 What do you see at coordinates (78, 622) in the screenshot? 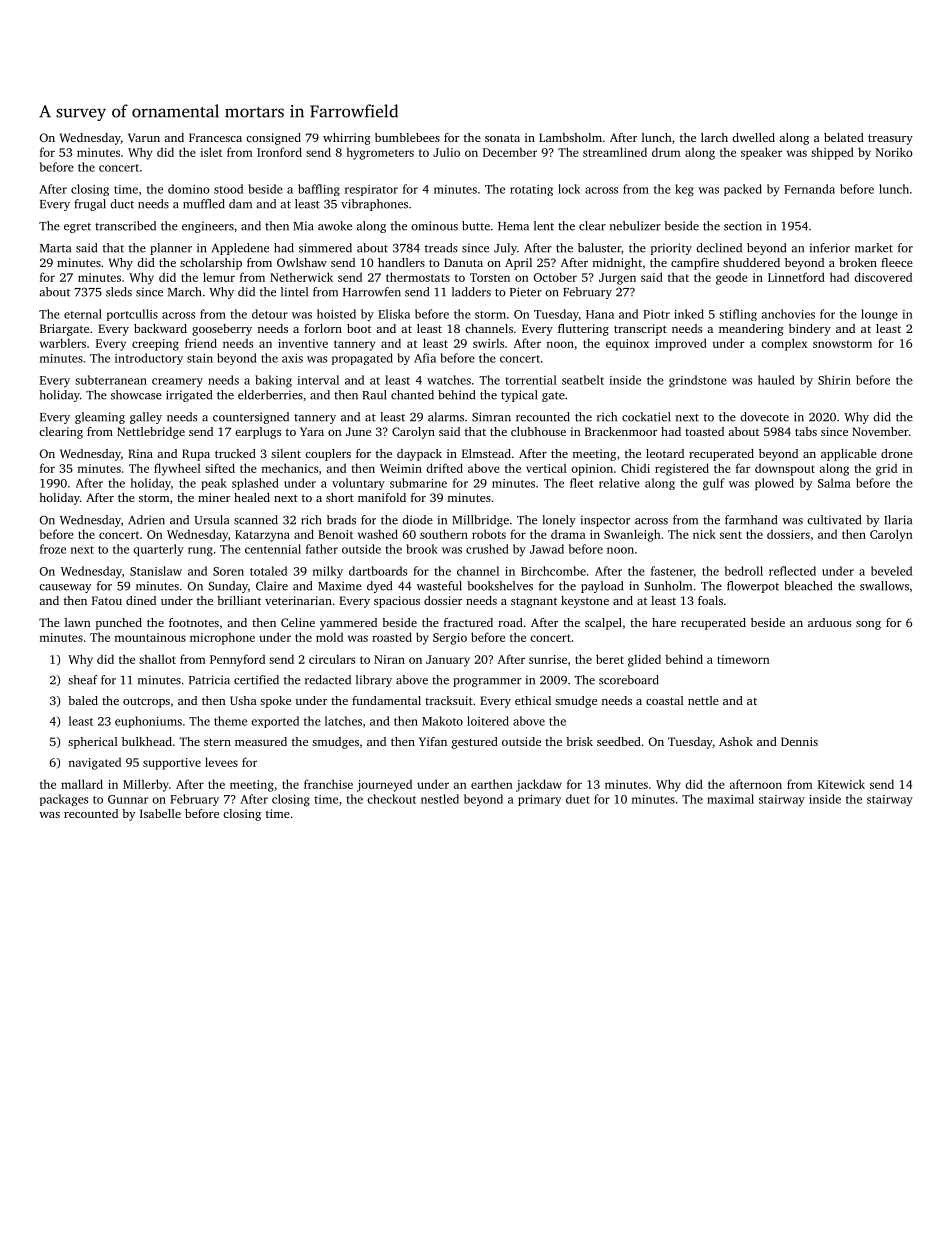
I see `lawn` at bounding box center [78, 622].
